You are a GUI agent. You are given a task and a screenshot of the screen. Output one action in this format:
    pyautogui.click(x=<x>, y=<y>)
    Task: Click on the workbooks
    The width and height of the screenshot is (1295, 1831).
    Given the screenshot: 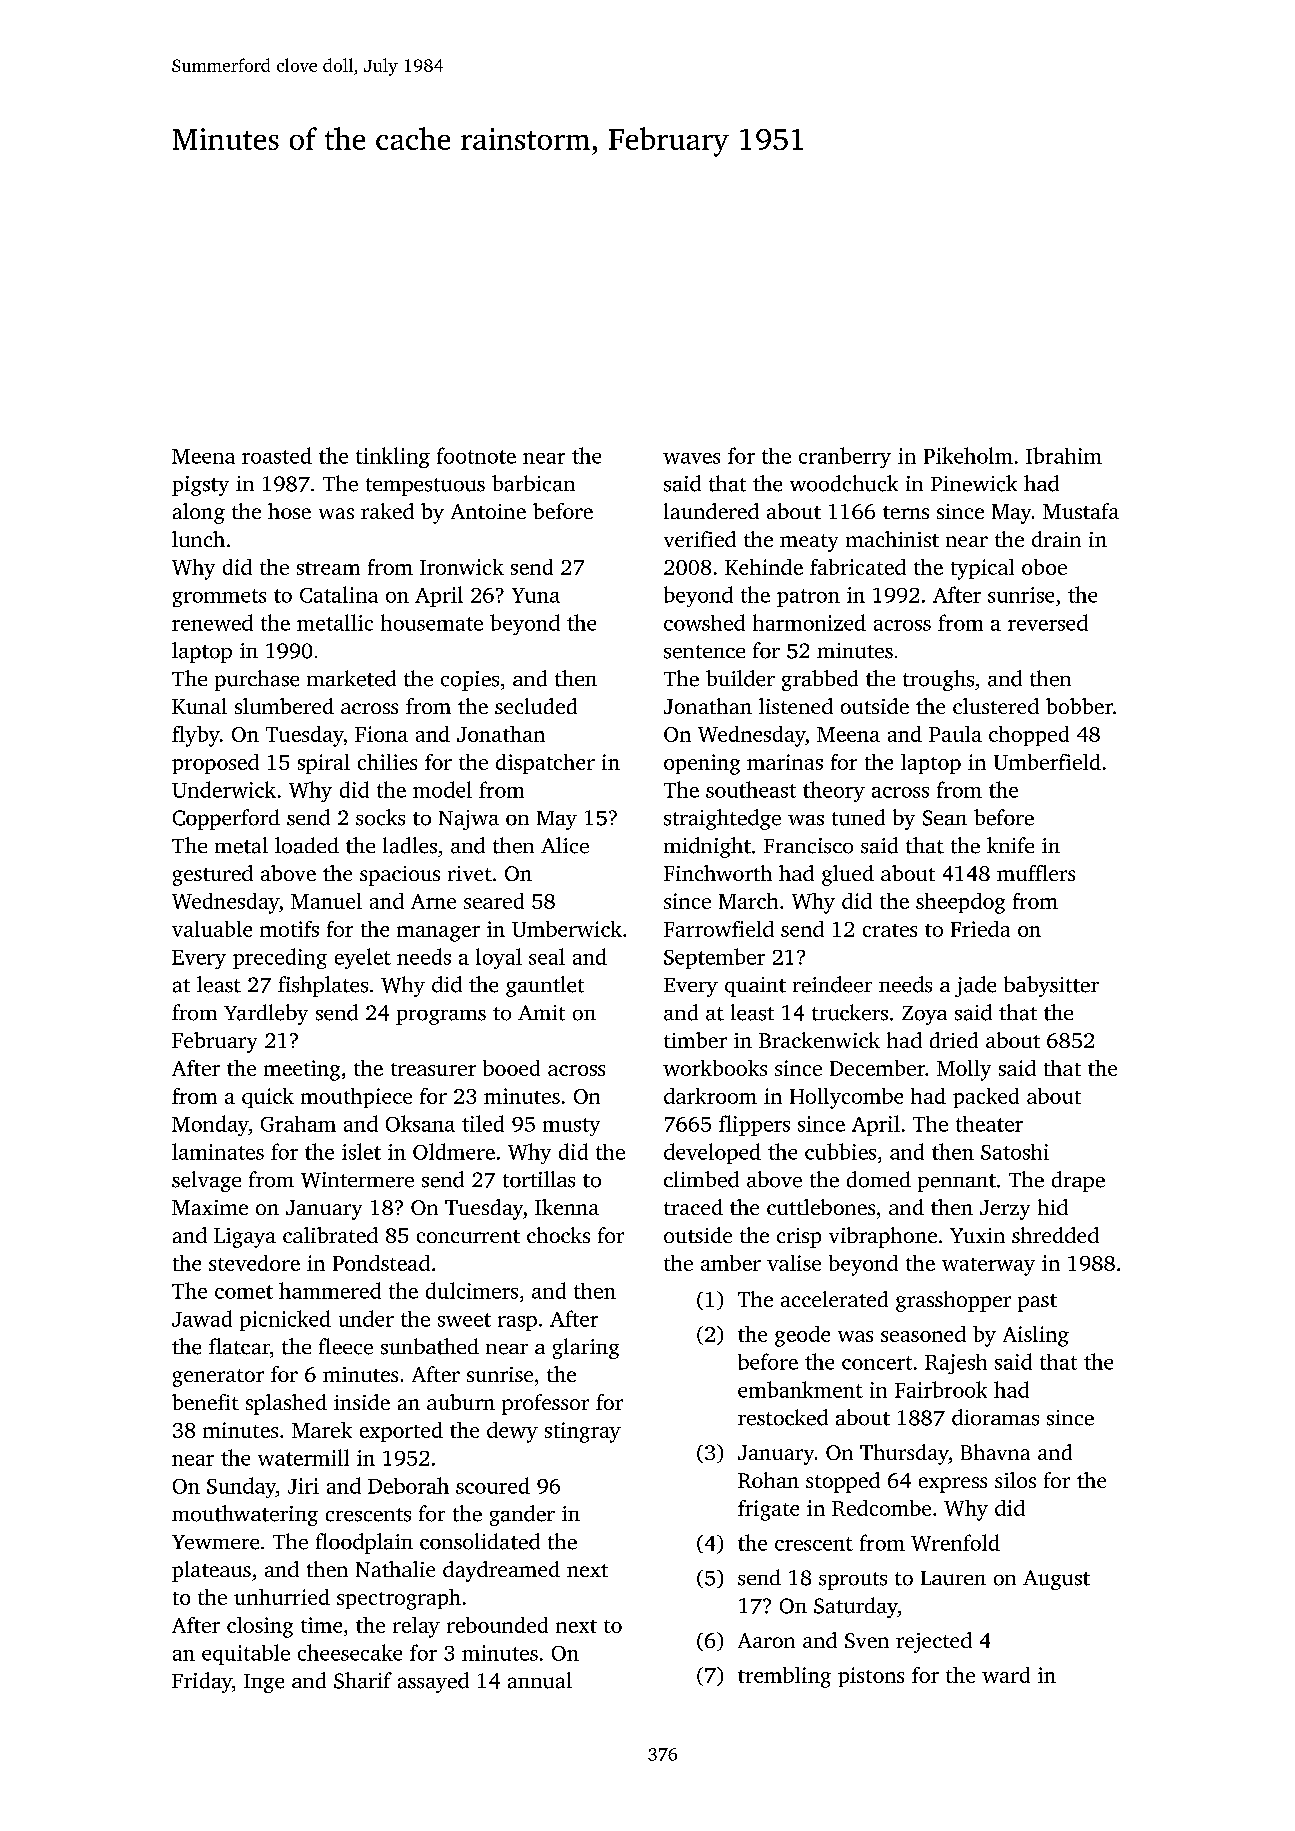 What is the action you would take?
    pyautogui.click(x=715, y=1068)
